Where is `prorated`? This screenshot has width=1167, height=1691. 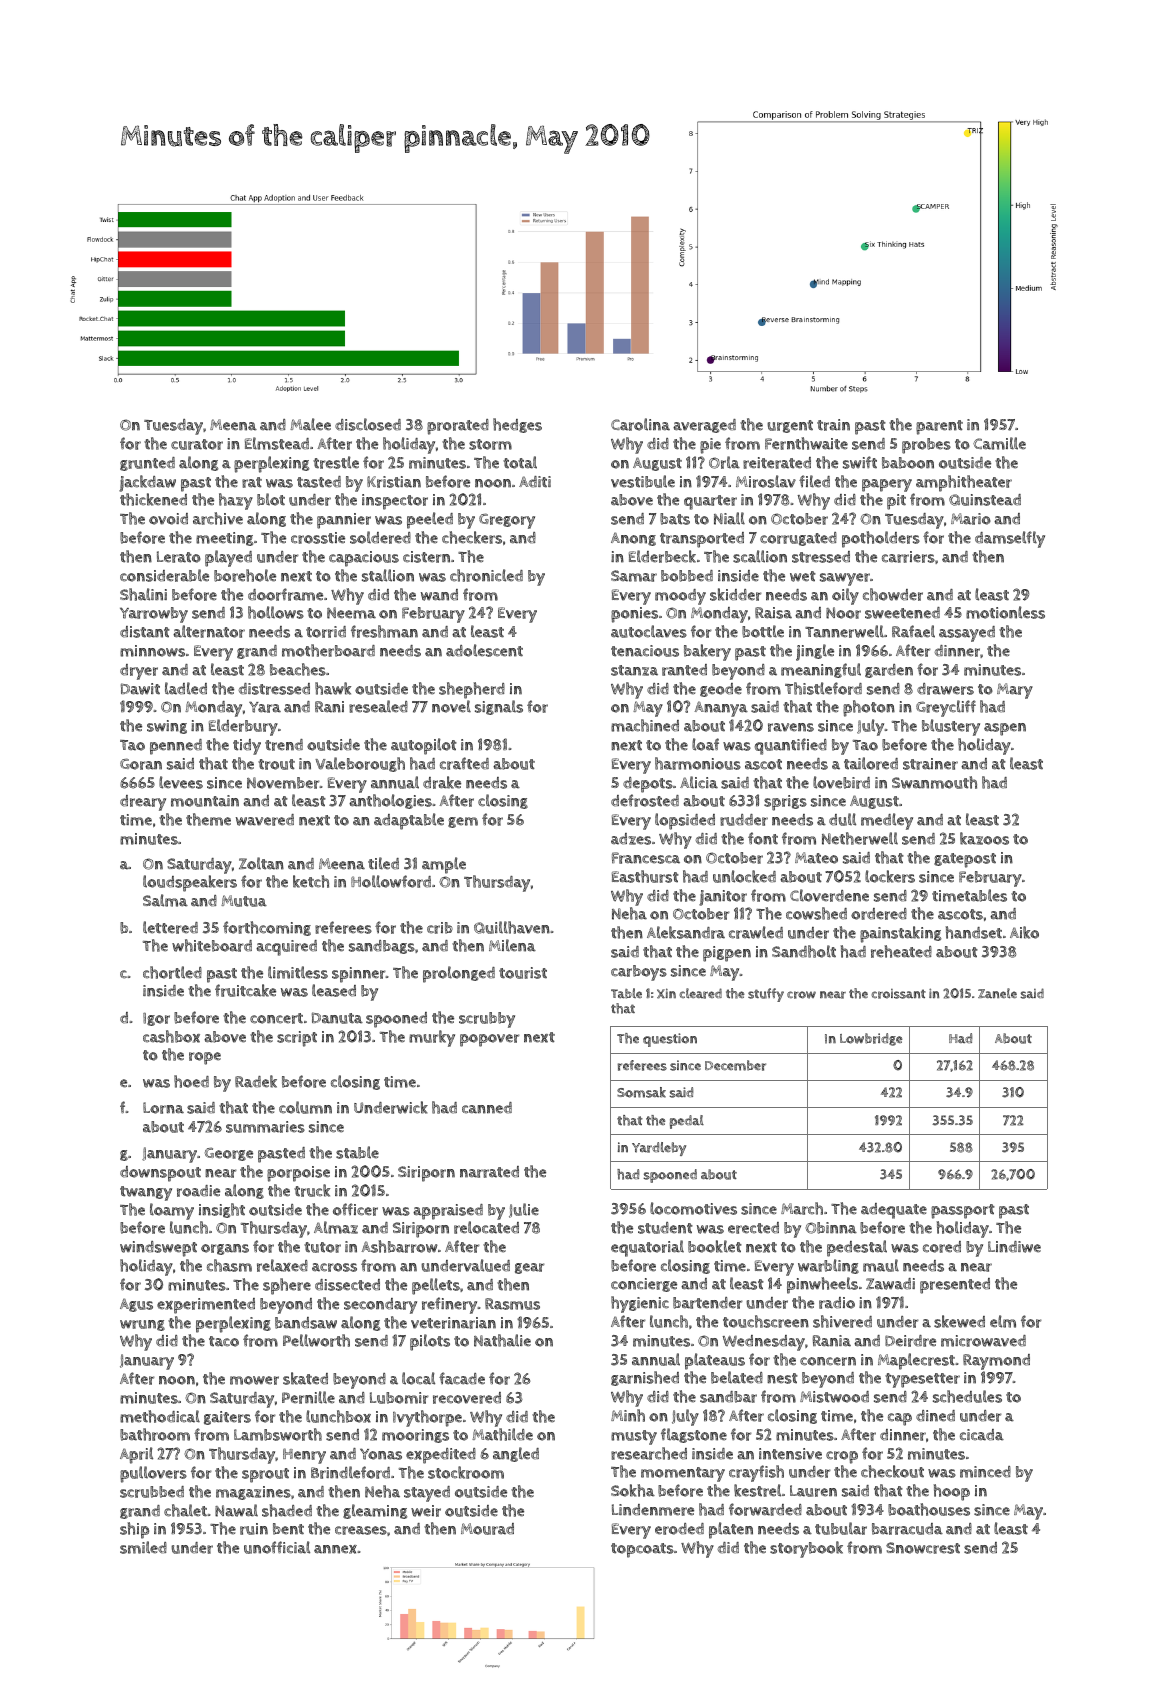 prorated is located at coordinates (458, 427).
